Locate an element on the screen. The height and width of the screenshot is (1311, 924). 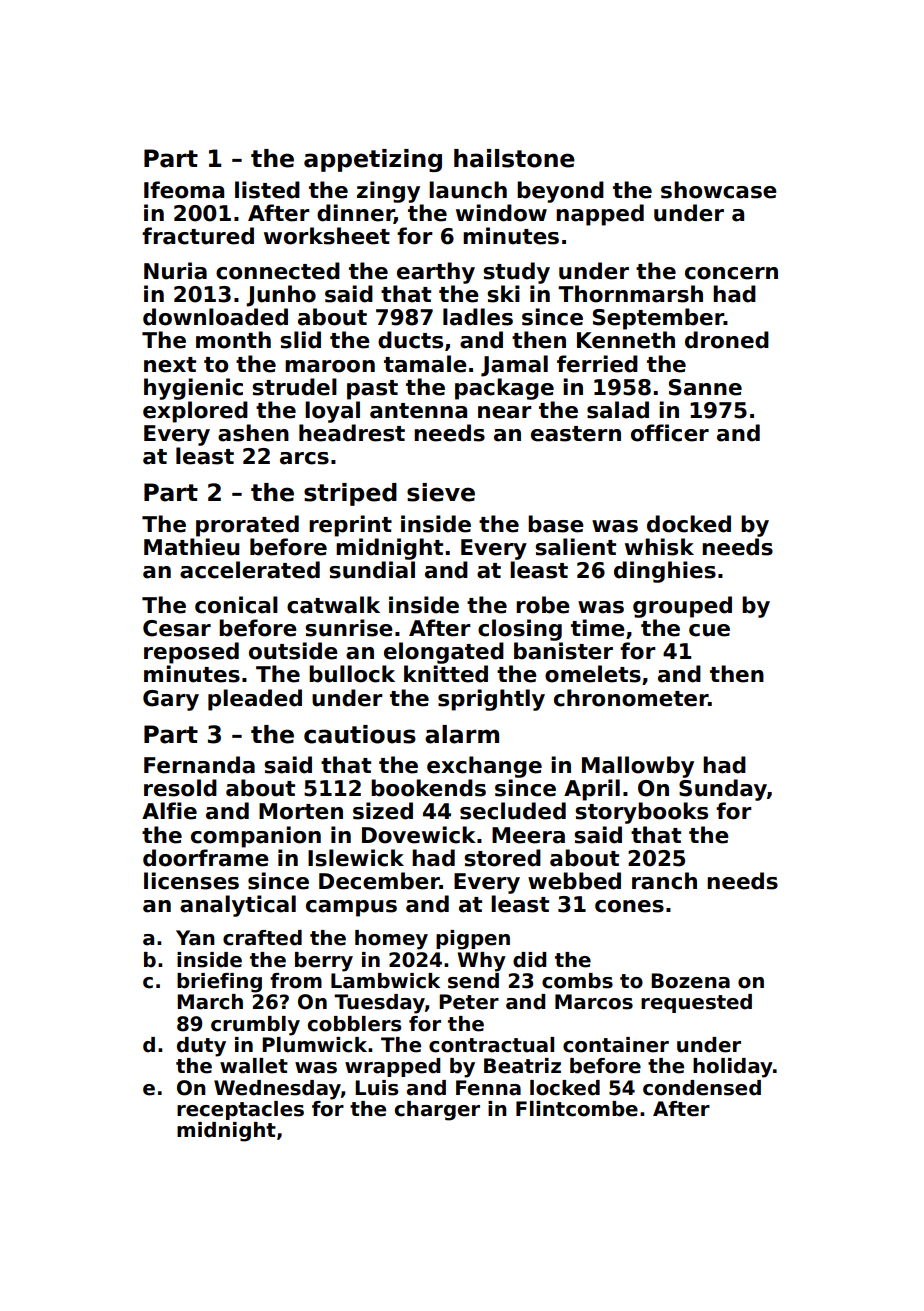
charger is located at coordinates (437, 1111).
